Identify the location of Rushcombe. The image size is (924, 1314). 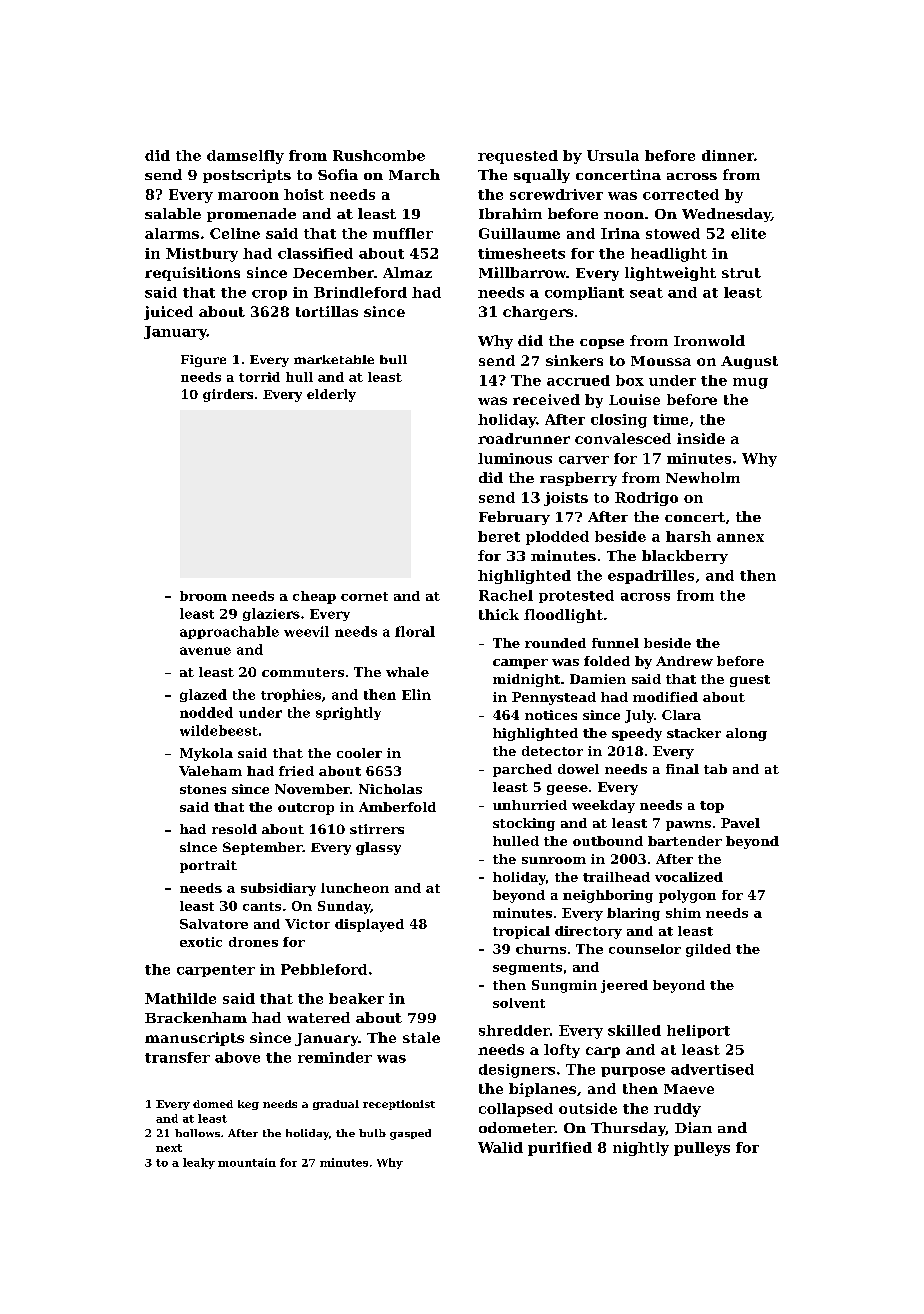
(379, 155).
